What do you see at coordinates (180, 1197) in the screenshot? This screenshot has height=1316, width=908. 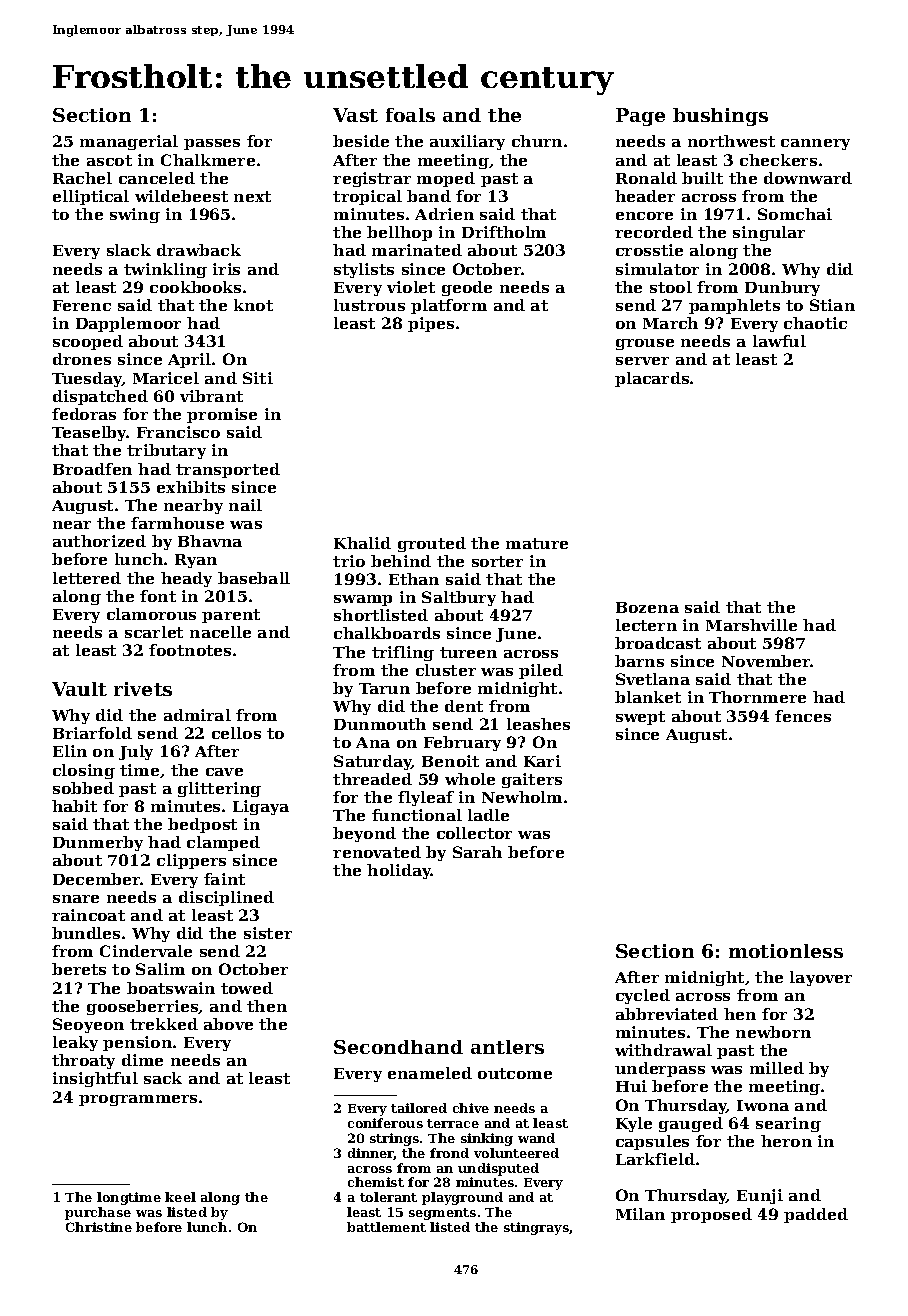 I see `keel` at bounding box center [180, 1197].
